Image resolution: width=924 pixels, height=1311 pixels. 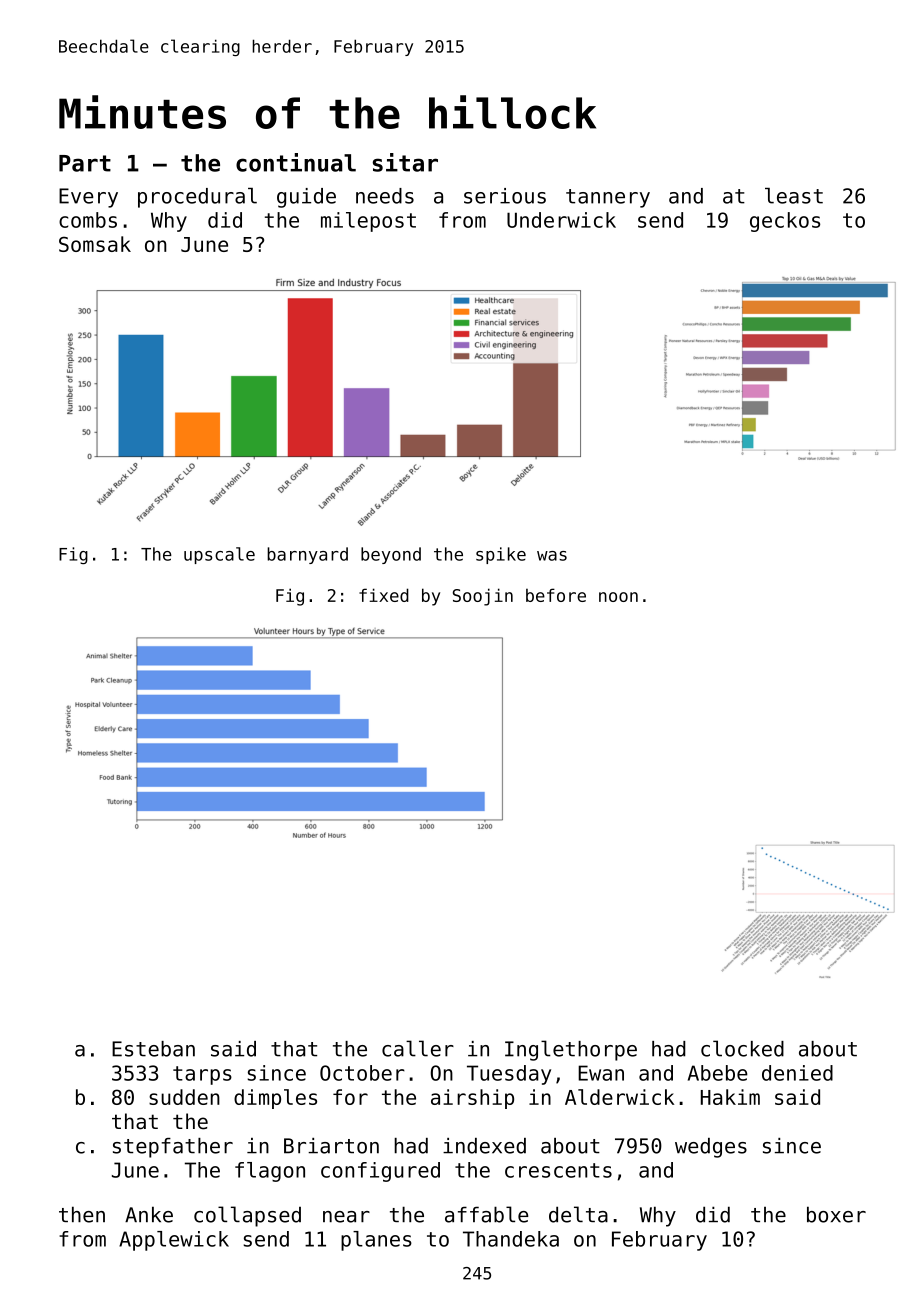 What do you see at coordinates (483, 597) in the document?
I see `Soojin` at bounding box center [483, 597].
